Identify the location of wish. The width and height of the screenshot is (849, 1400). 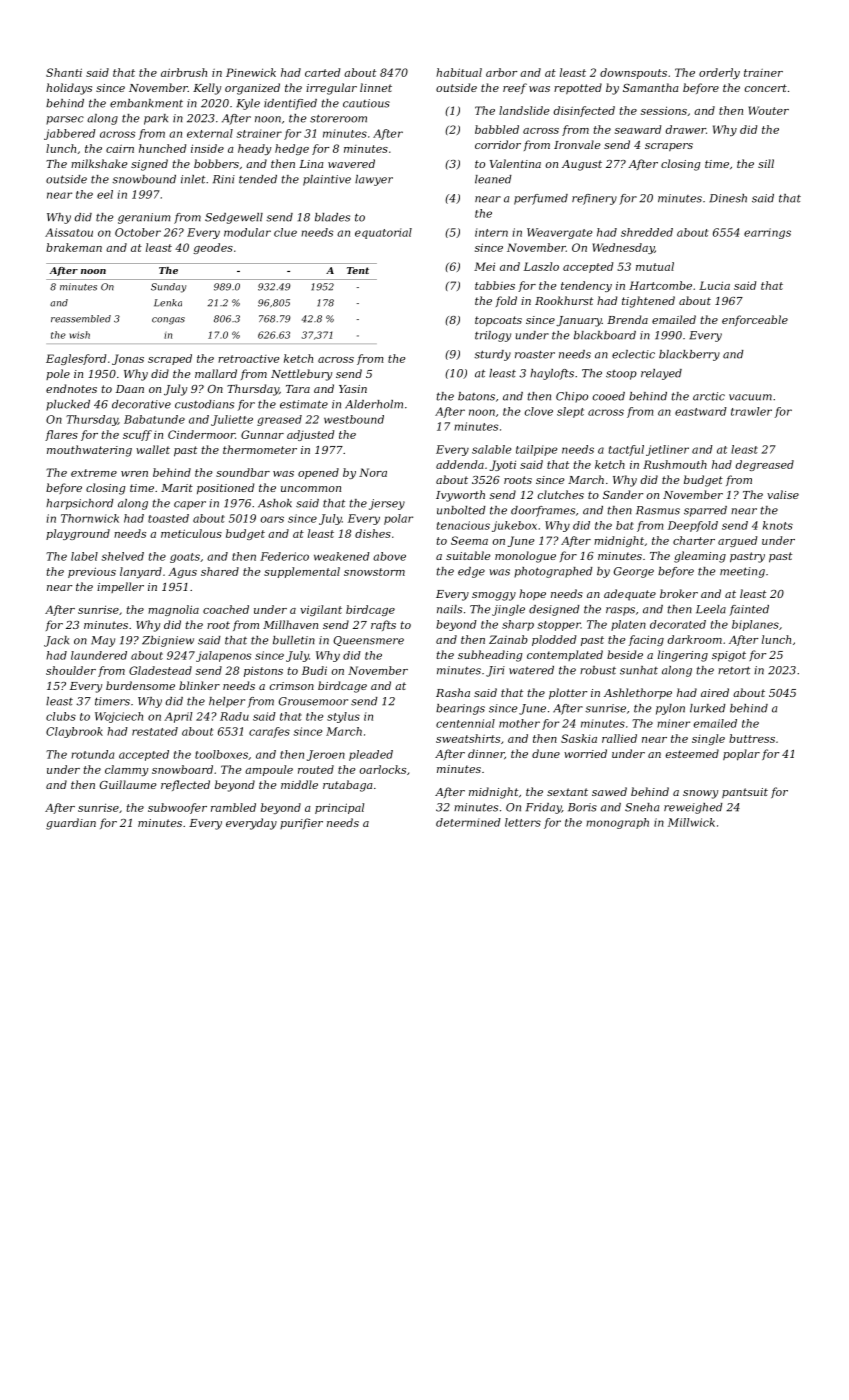
(79, 335).
